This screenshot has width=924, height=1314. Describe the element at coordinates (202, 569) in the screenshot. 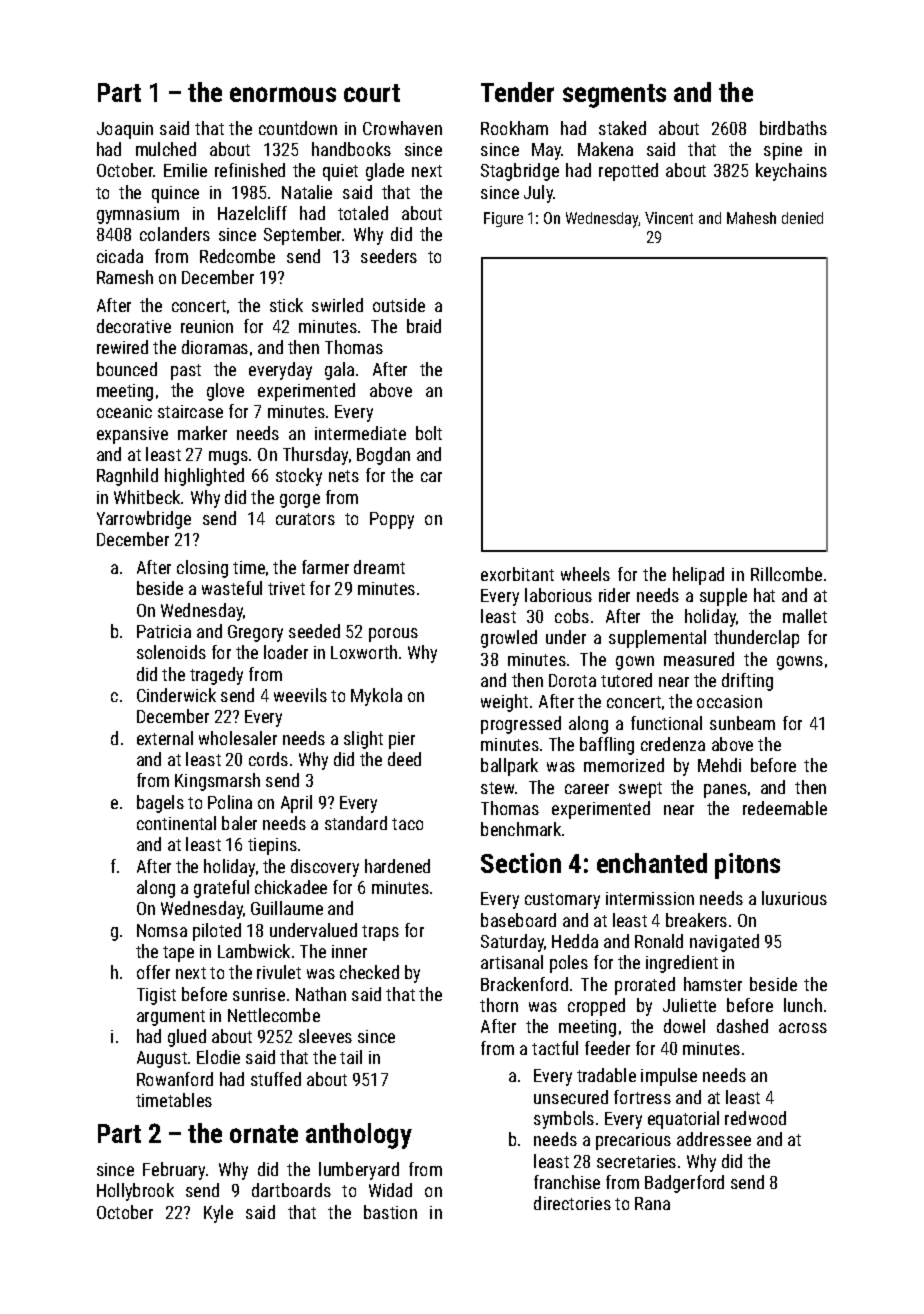

I see `closing` at that location.
